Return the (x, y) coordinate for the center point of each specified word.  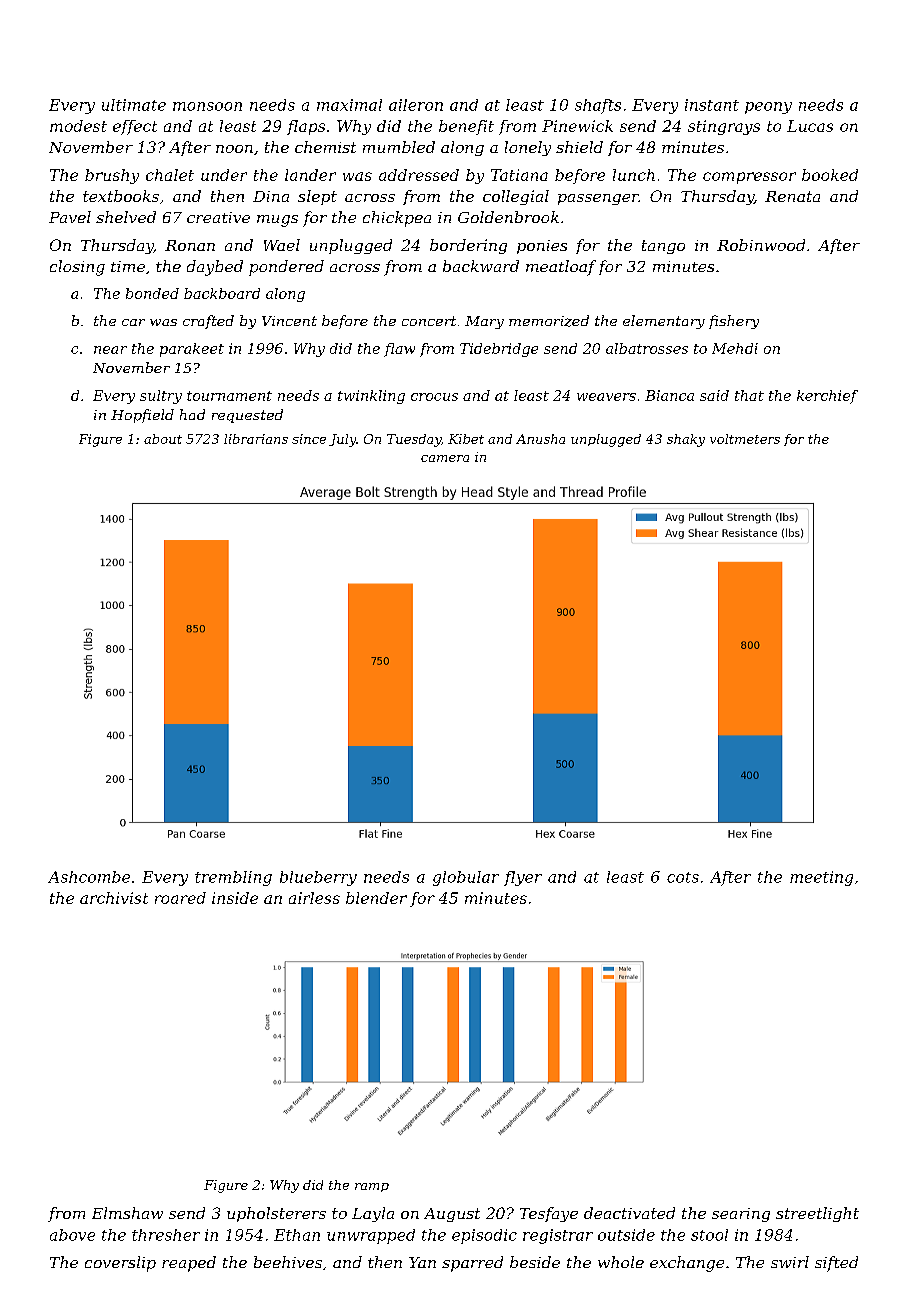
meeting (821, 878)
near (110, 350)
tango (663, 247)
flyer (523, 878)
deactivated (629, 1213)
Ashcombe (89, 877)
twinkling (371, 397)
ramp (372, 1187)
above (72, 1235)
